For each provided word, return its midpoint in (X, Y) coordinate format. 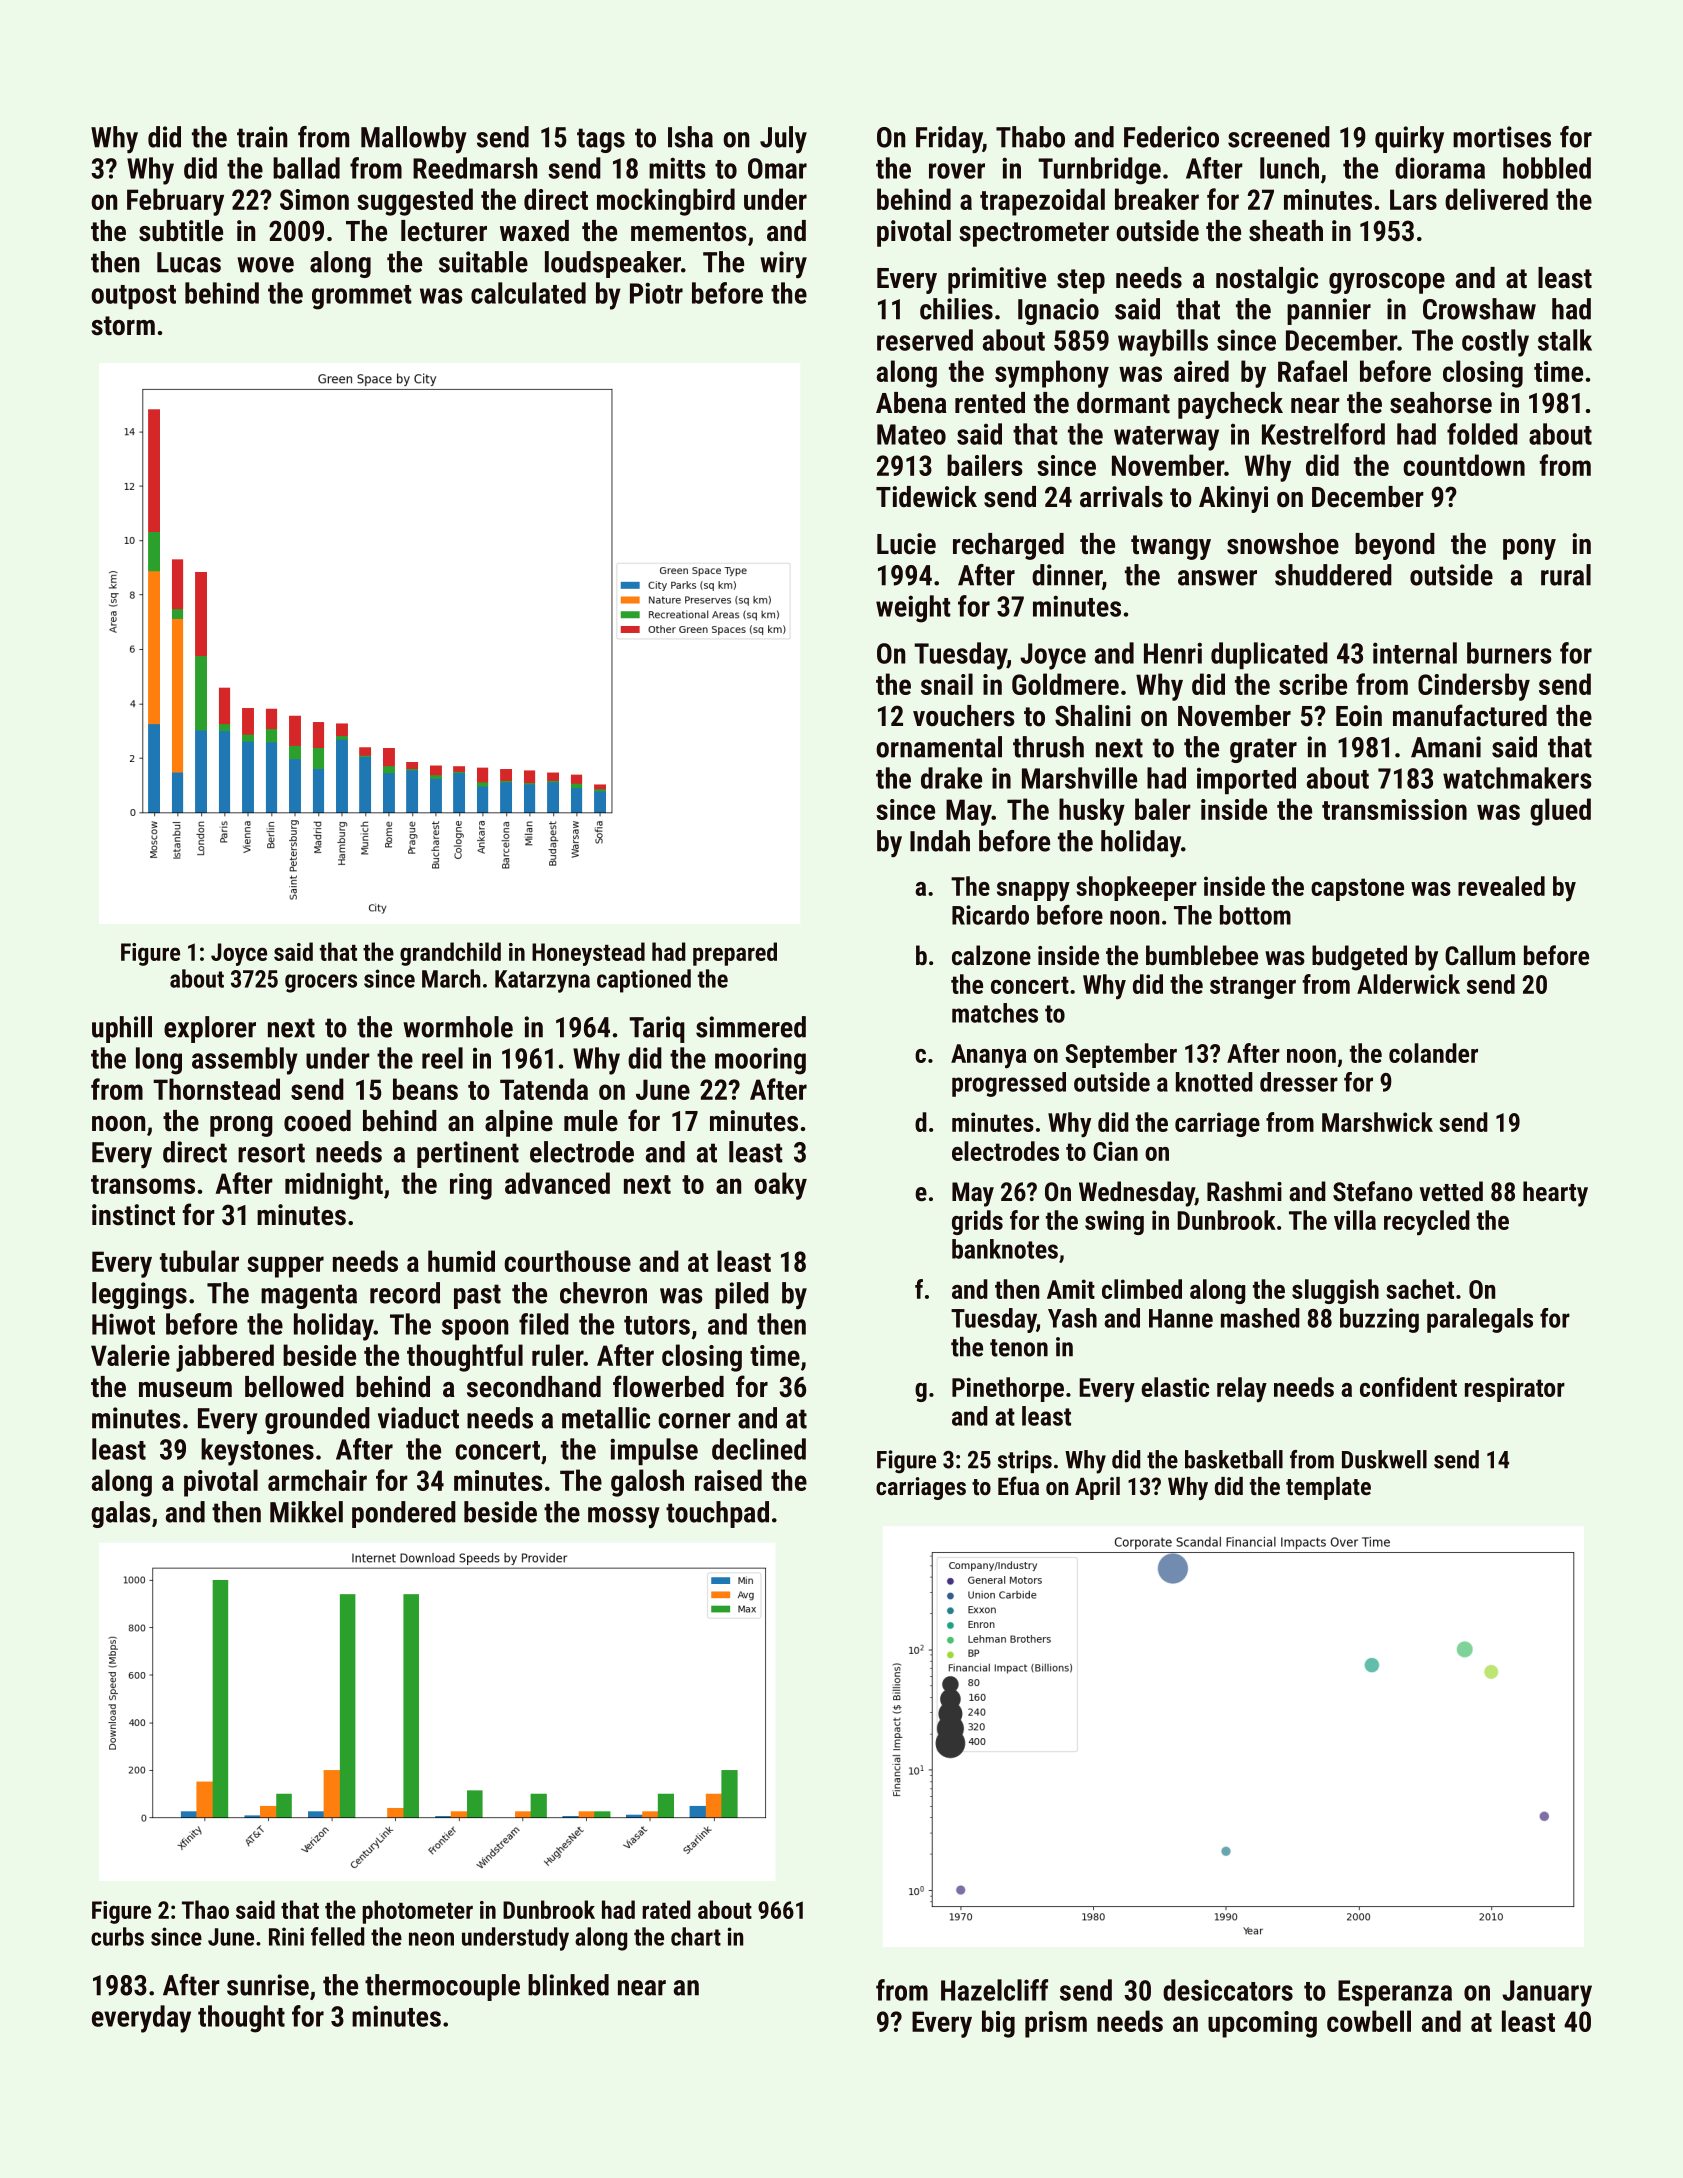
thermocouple (442, 1987)
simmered (751, 1027)
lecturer (444, 231)
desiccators (1228, 1990)
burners (1509, 653)
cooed (317, 1121)
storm (123, 326)
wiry (783, 265)
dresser (1299, 1082)
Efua (1018, 1485)
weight (913, 609)
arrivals (1121, 497)
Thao (205, 1909)
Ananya (989, 1056)
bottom (1255, 915)
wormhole (458, 1027)
